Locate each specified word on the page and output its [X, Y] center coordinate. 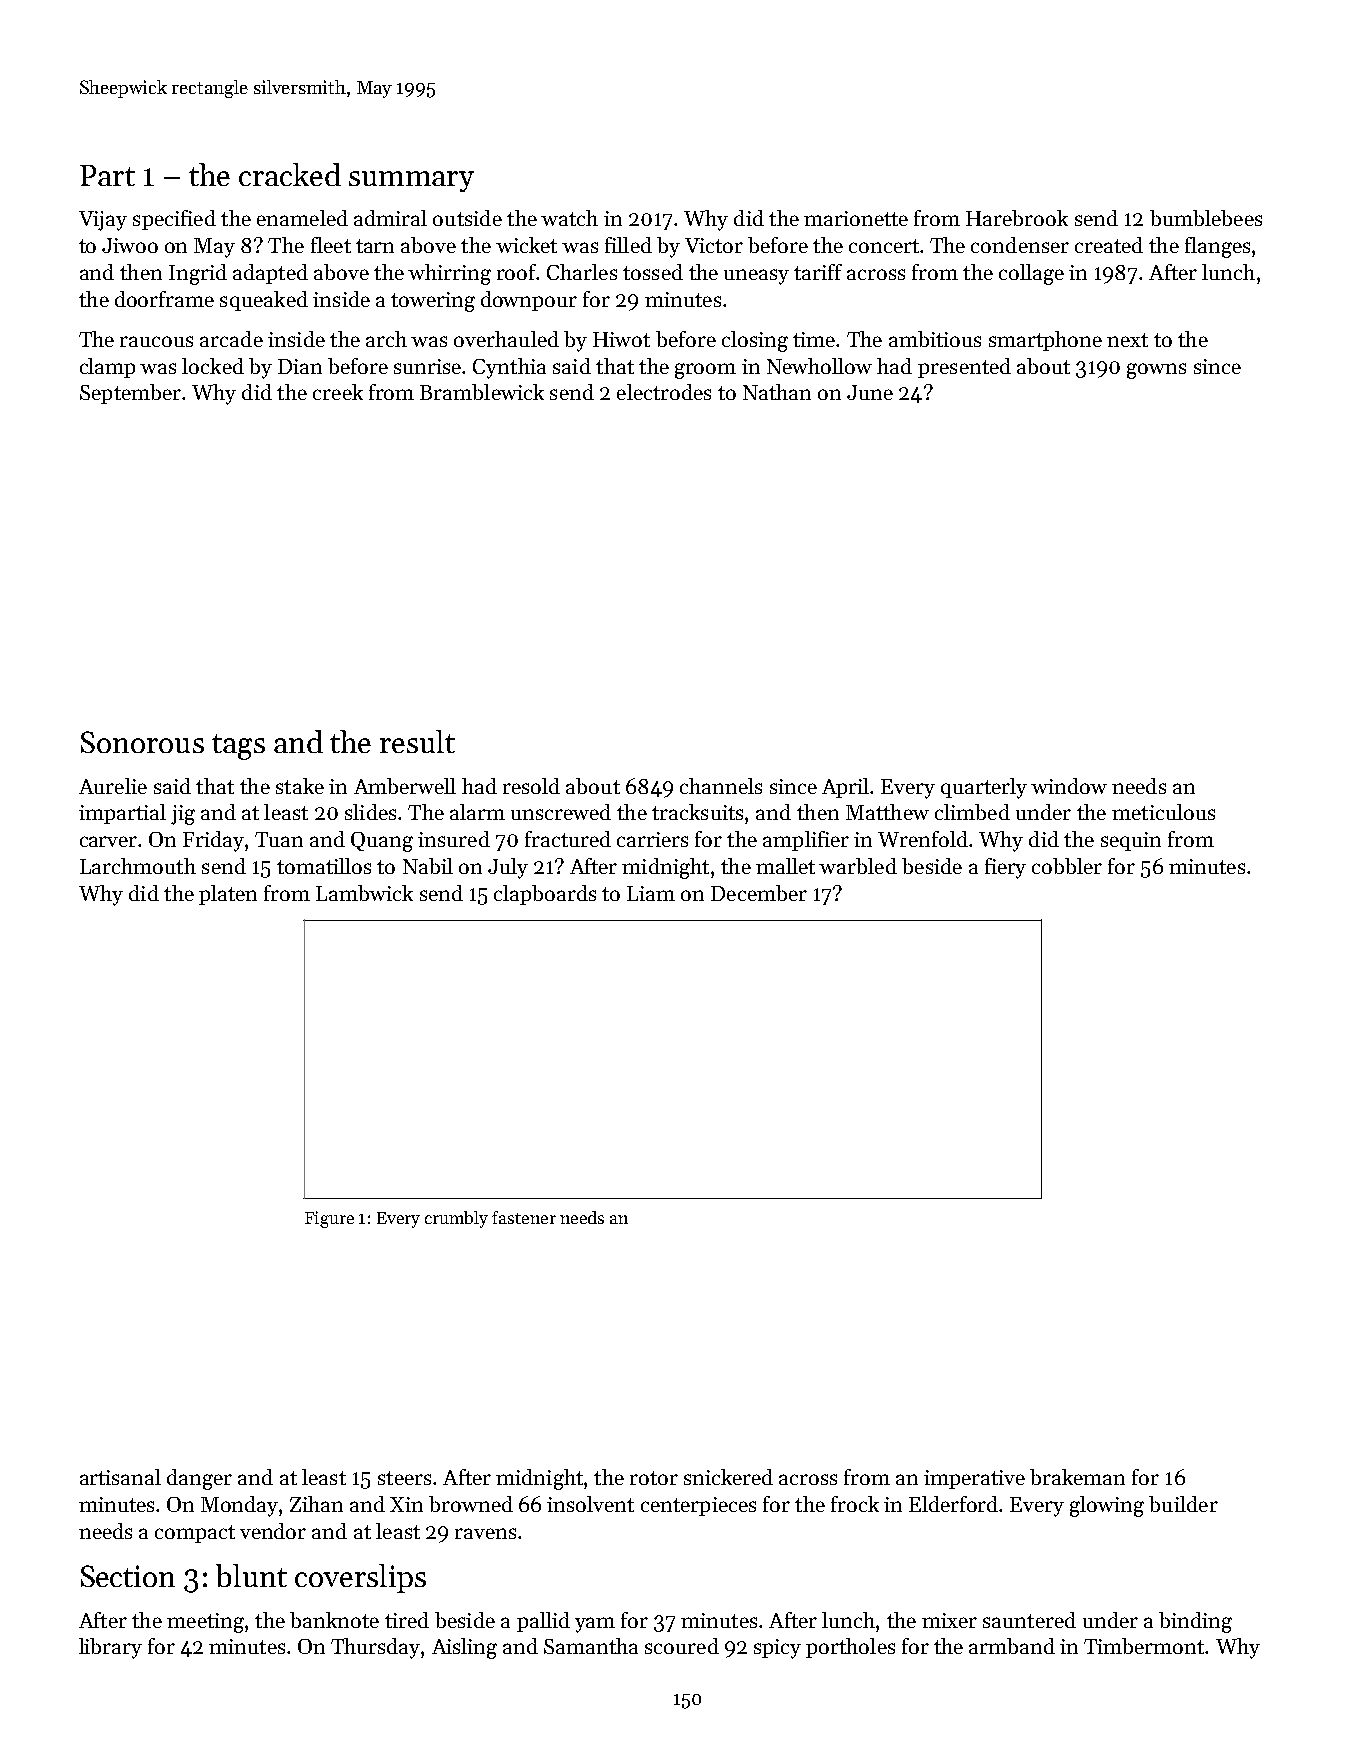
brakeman [1077, 1477]
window [1069, 786]
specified [174, 220]
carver [109, 841]
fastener [524, 1217]
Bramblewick [482, 392]
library [110, 1648]
